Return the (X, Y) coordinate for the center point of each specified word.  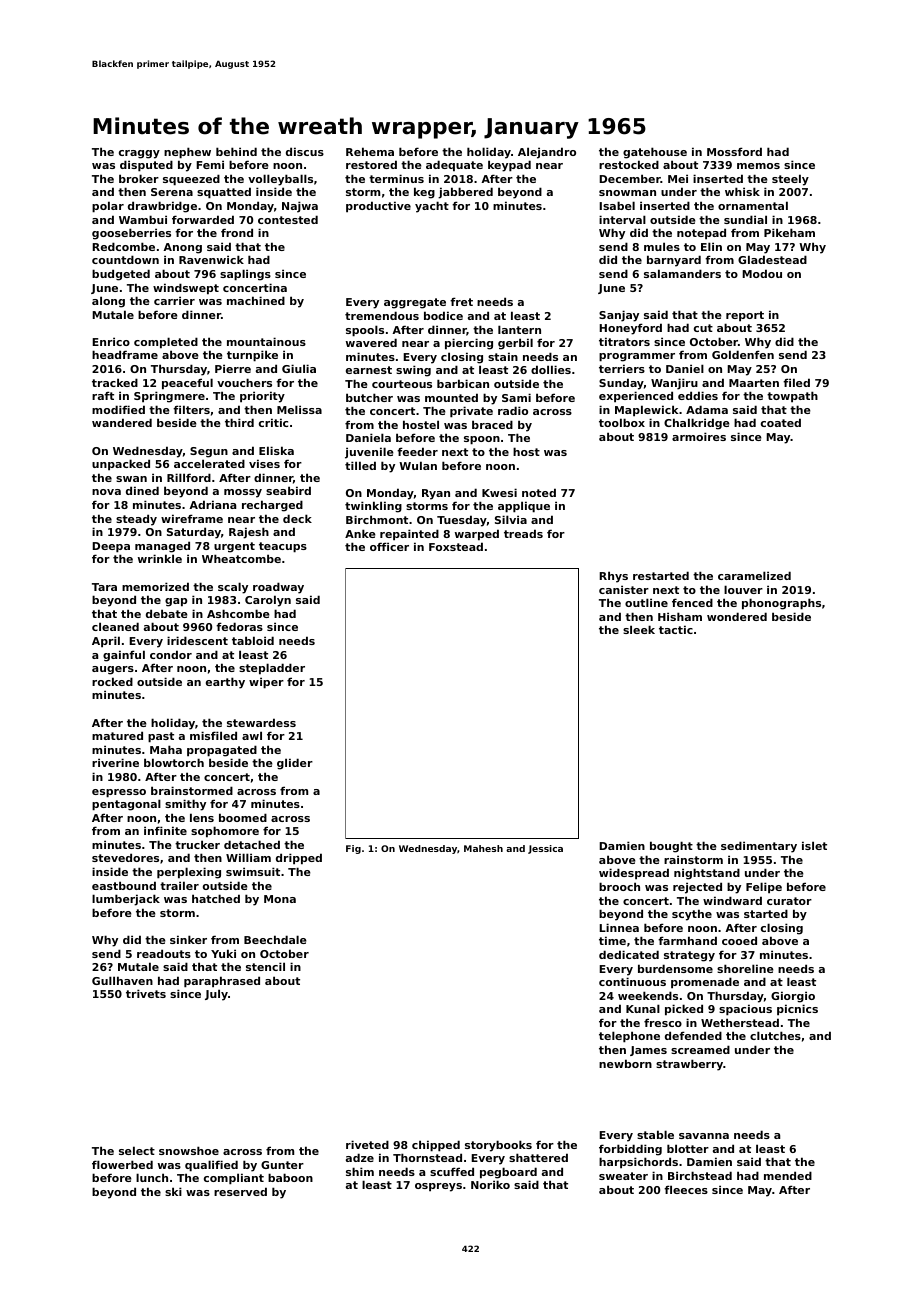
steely (790, 180)
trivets (146, 993)
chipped (436, 1146)
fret (461, 301)
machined (256, 300)
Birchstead (700, 1175)
